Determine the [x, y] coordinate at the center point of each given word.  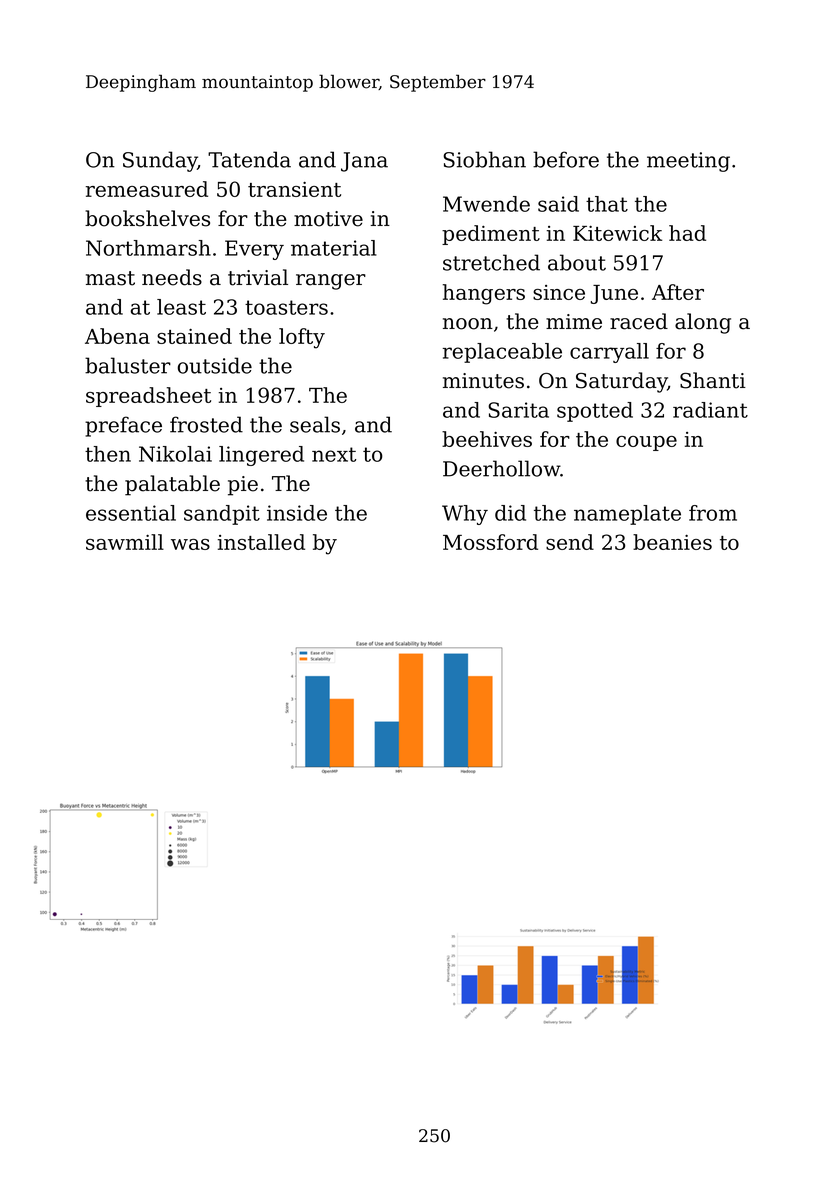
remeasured [147, 189]
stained [194, 336]
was [190, 544]
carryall [609, 353]
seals [315, 424]
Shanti [713, 380]
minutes [483, 381]
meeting [688, 162]
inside [297, 513]
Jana [364, 162]
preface [123, 426]
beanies [672, 542]
